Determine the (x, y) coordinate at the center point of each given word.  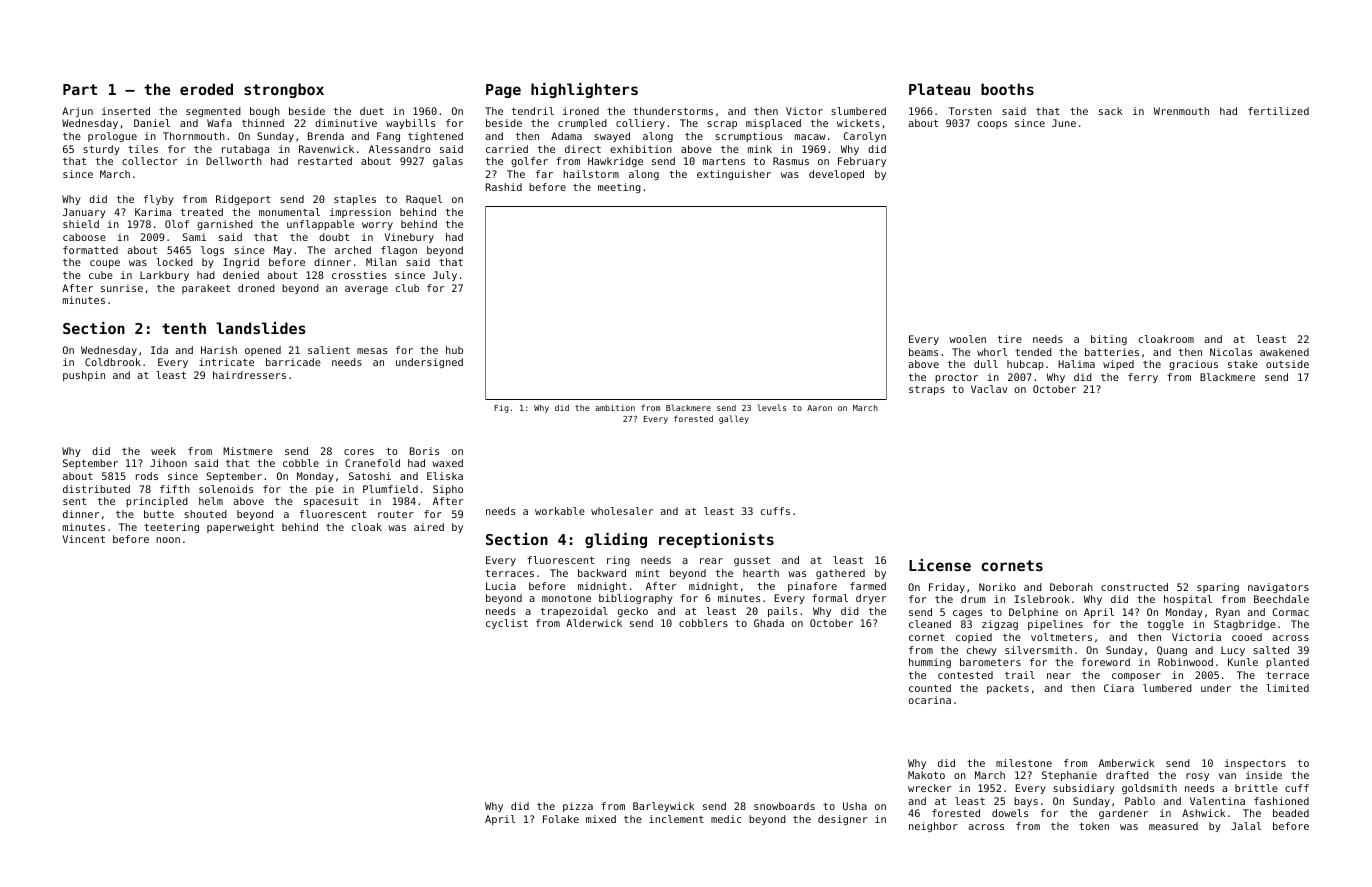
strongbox (284, 90)
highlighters (584, 90)
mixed (601, 819)
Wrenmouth (1181, 111)
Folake (561, 819)
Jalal (1246, 826)
